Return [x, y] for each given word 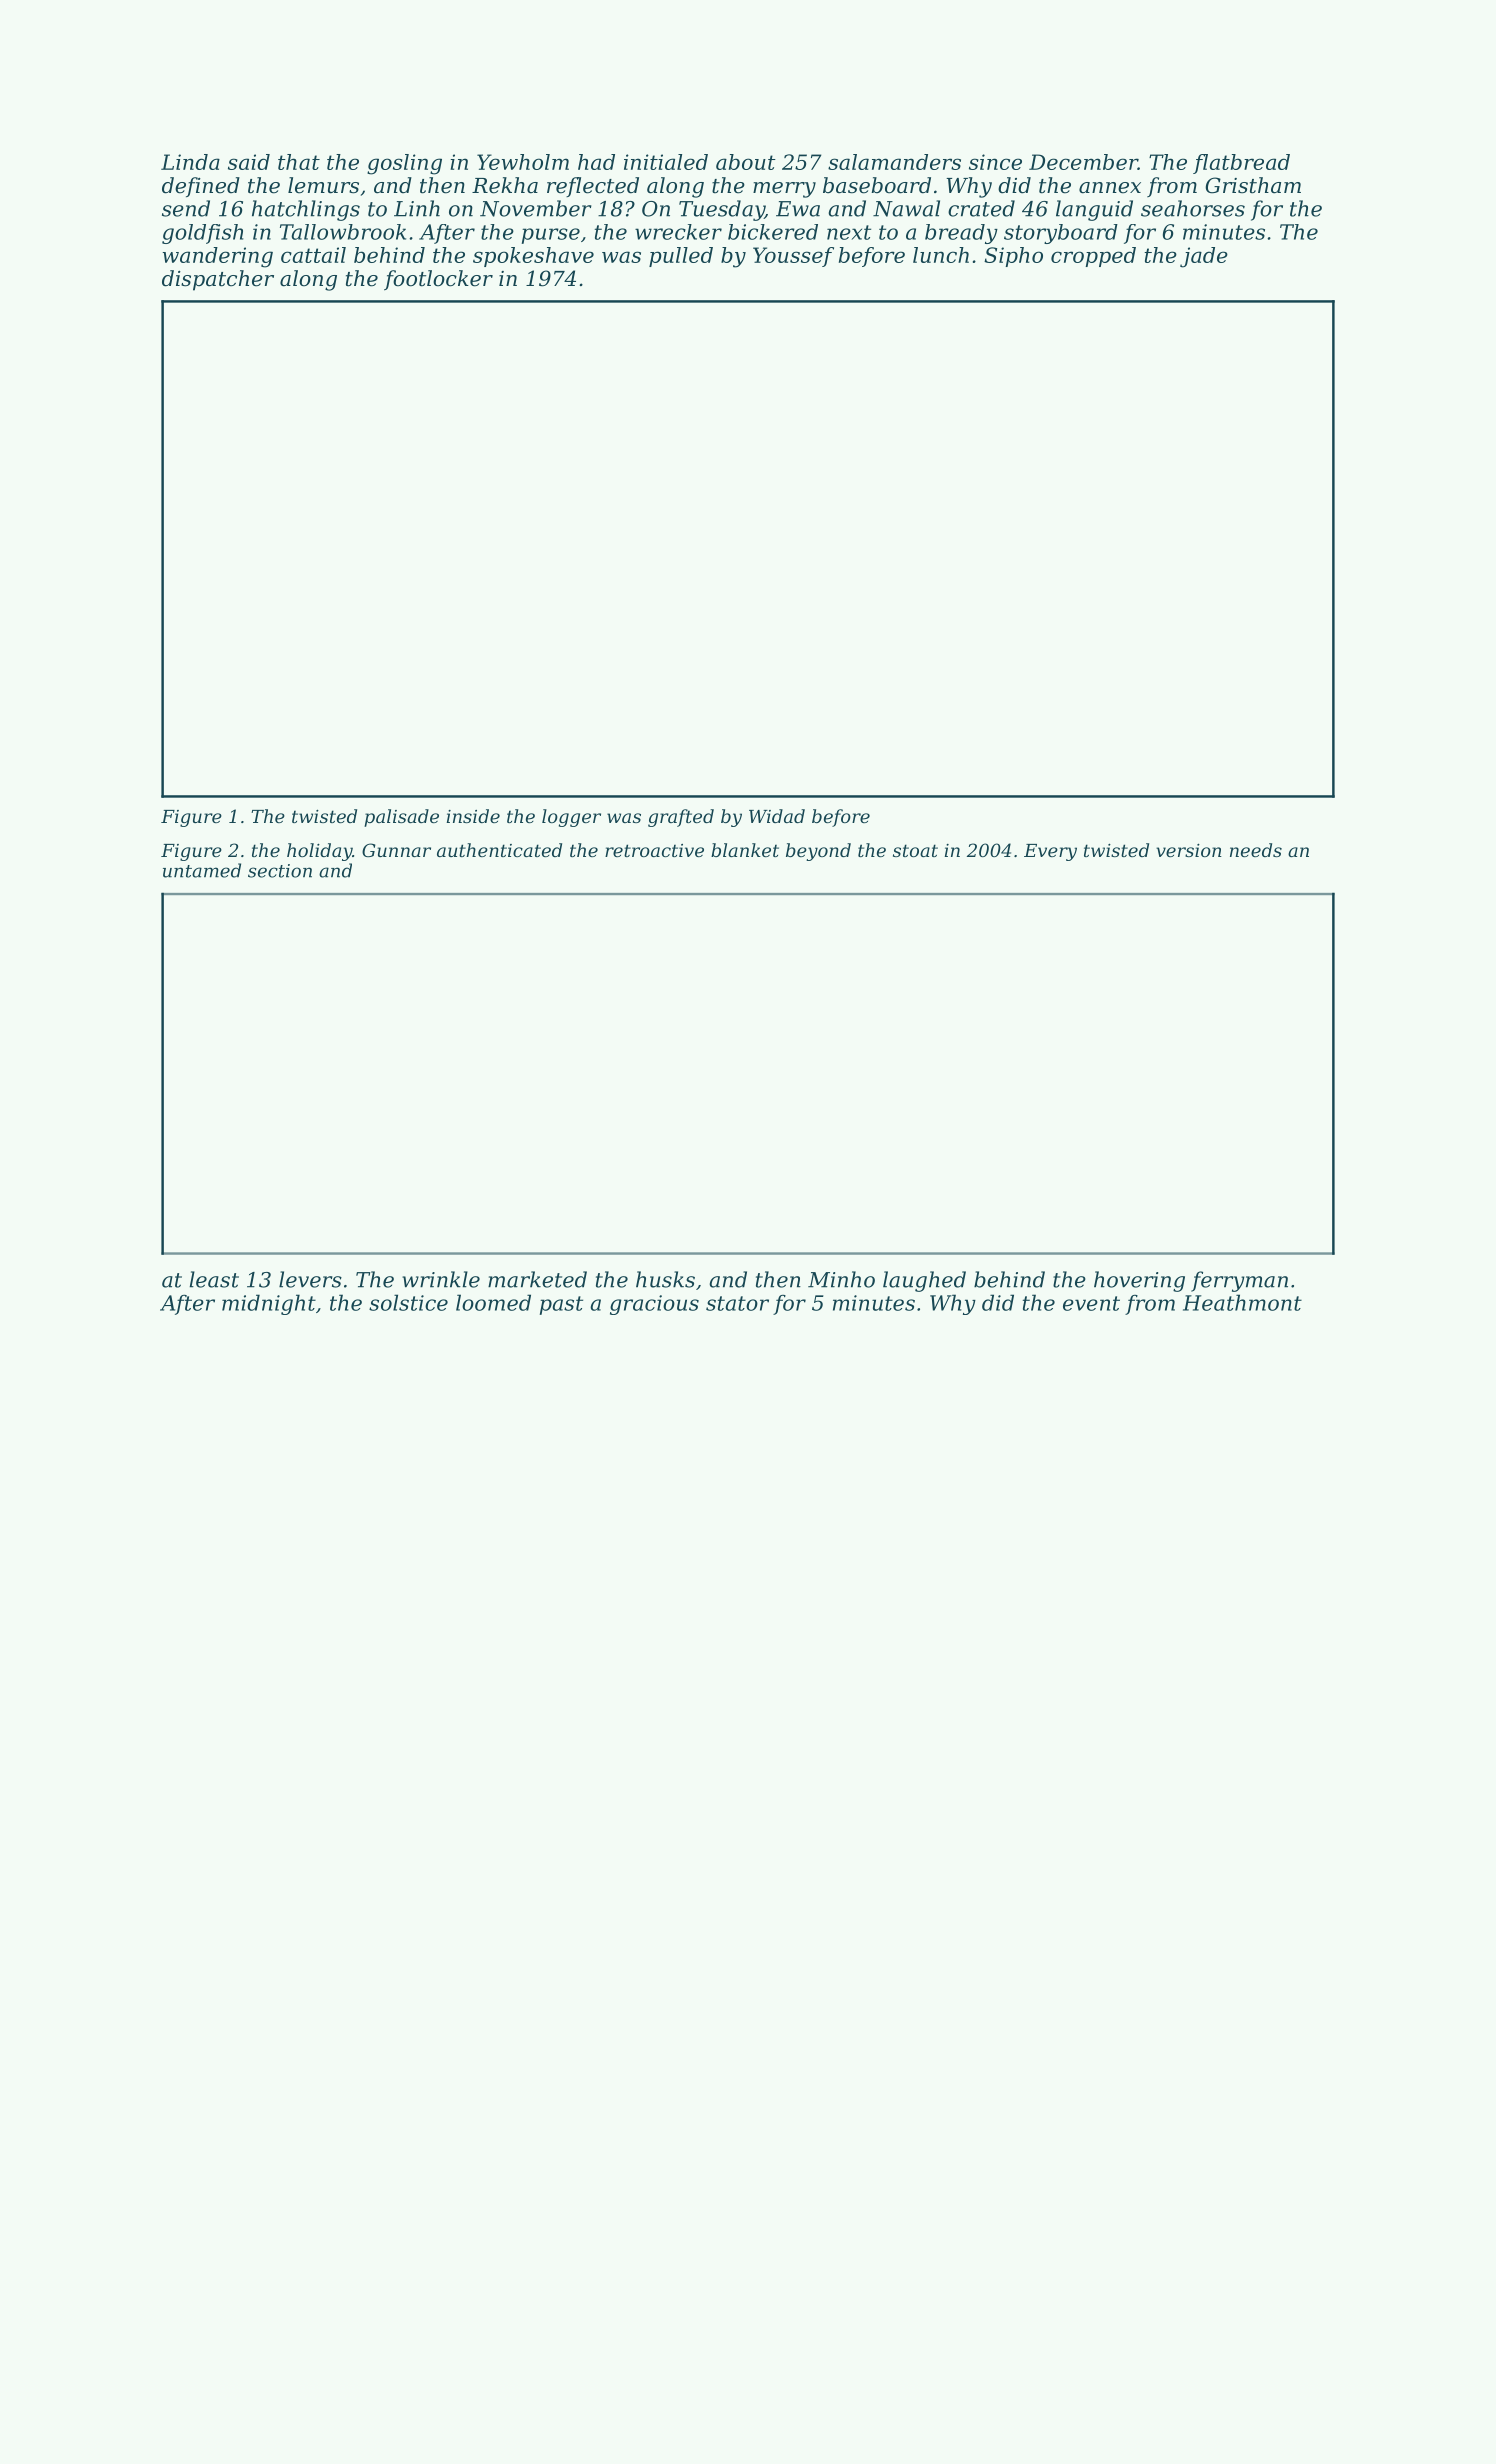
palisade [401, 818]
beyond [818, 852]
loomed [493, 1302]
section [280, 871]
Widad [777, 816]
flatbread [1241, 164]
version [1189, 850]
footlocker [438, 280]
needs [1256, 850]
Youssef [793, 257]
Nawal [906, 208]
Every [1050, 852]
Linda [190, 162]
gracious [654, 1305]
